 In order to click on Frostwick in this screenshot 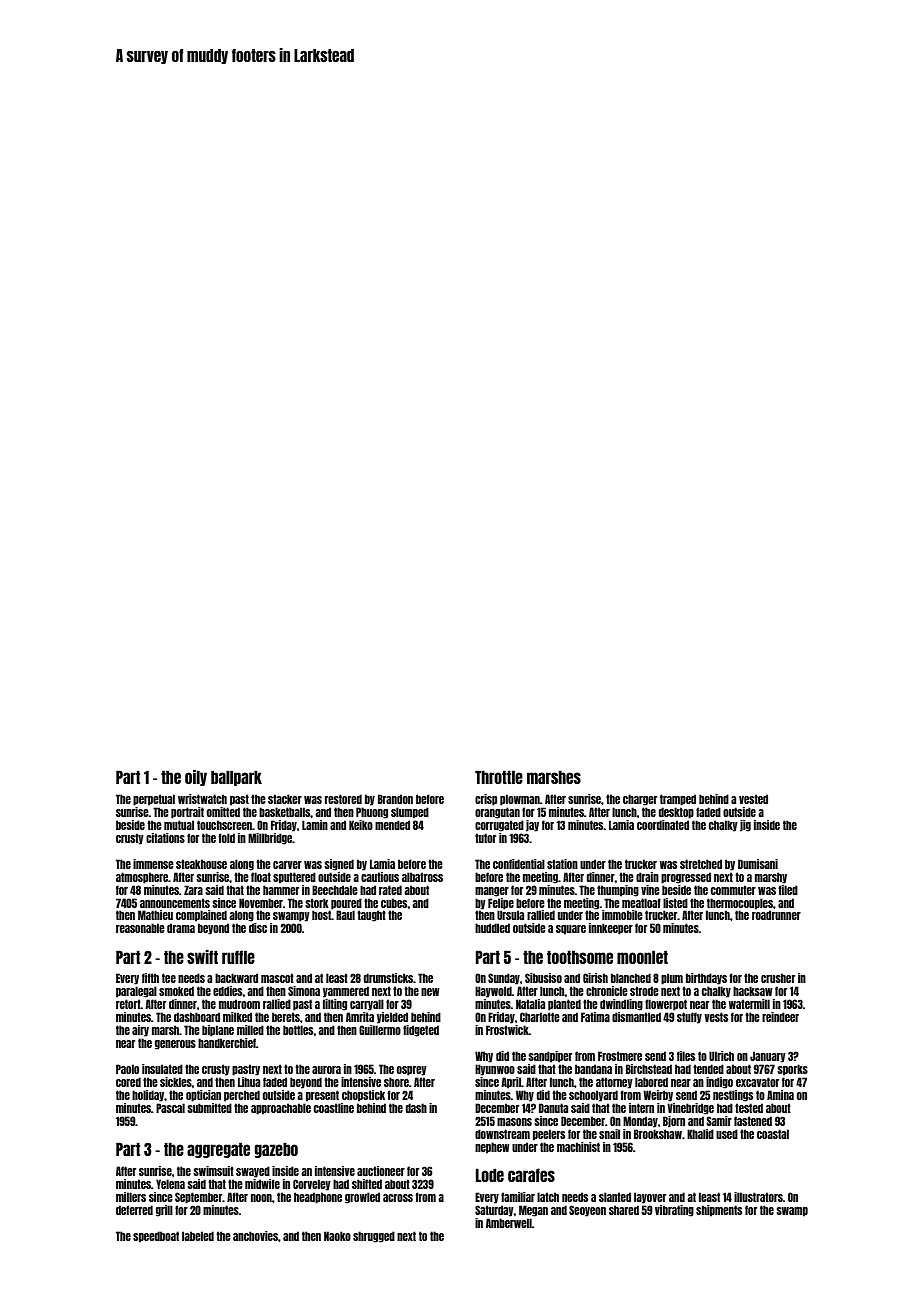, I will do `click(507, 1030)`.
